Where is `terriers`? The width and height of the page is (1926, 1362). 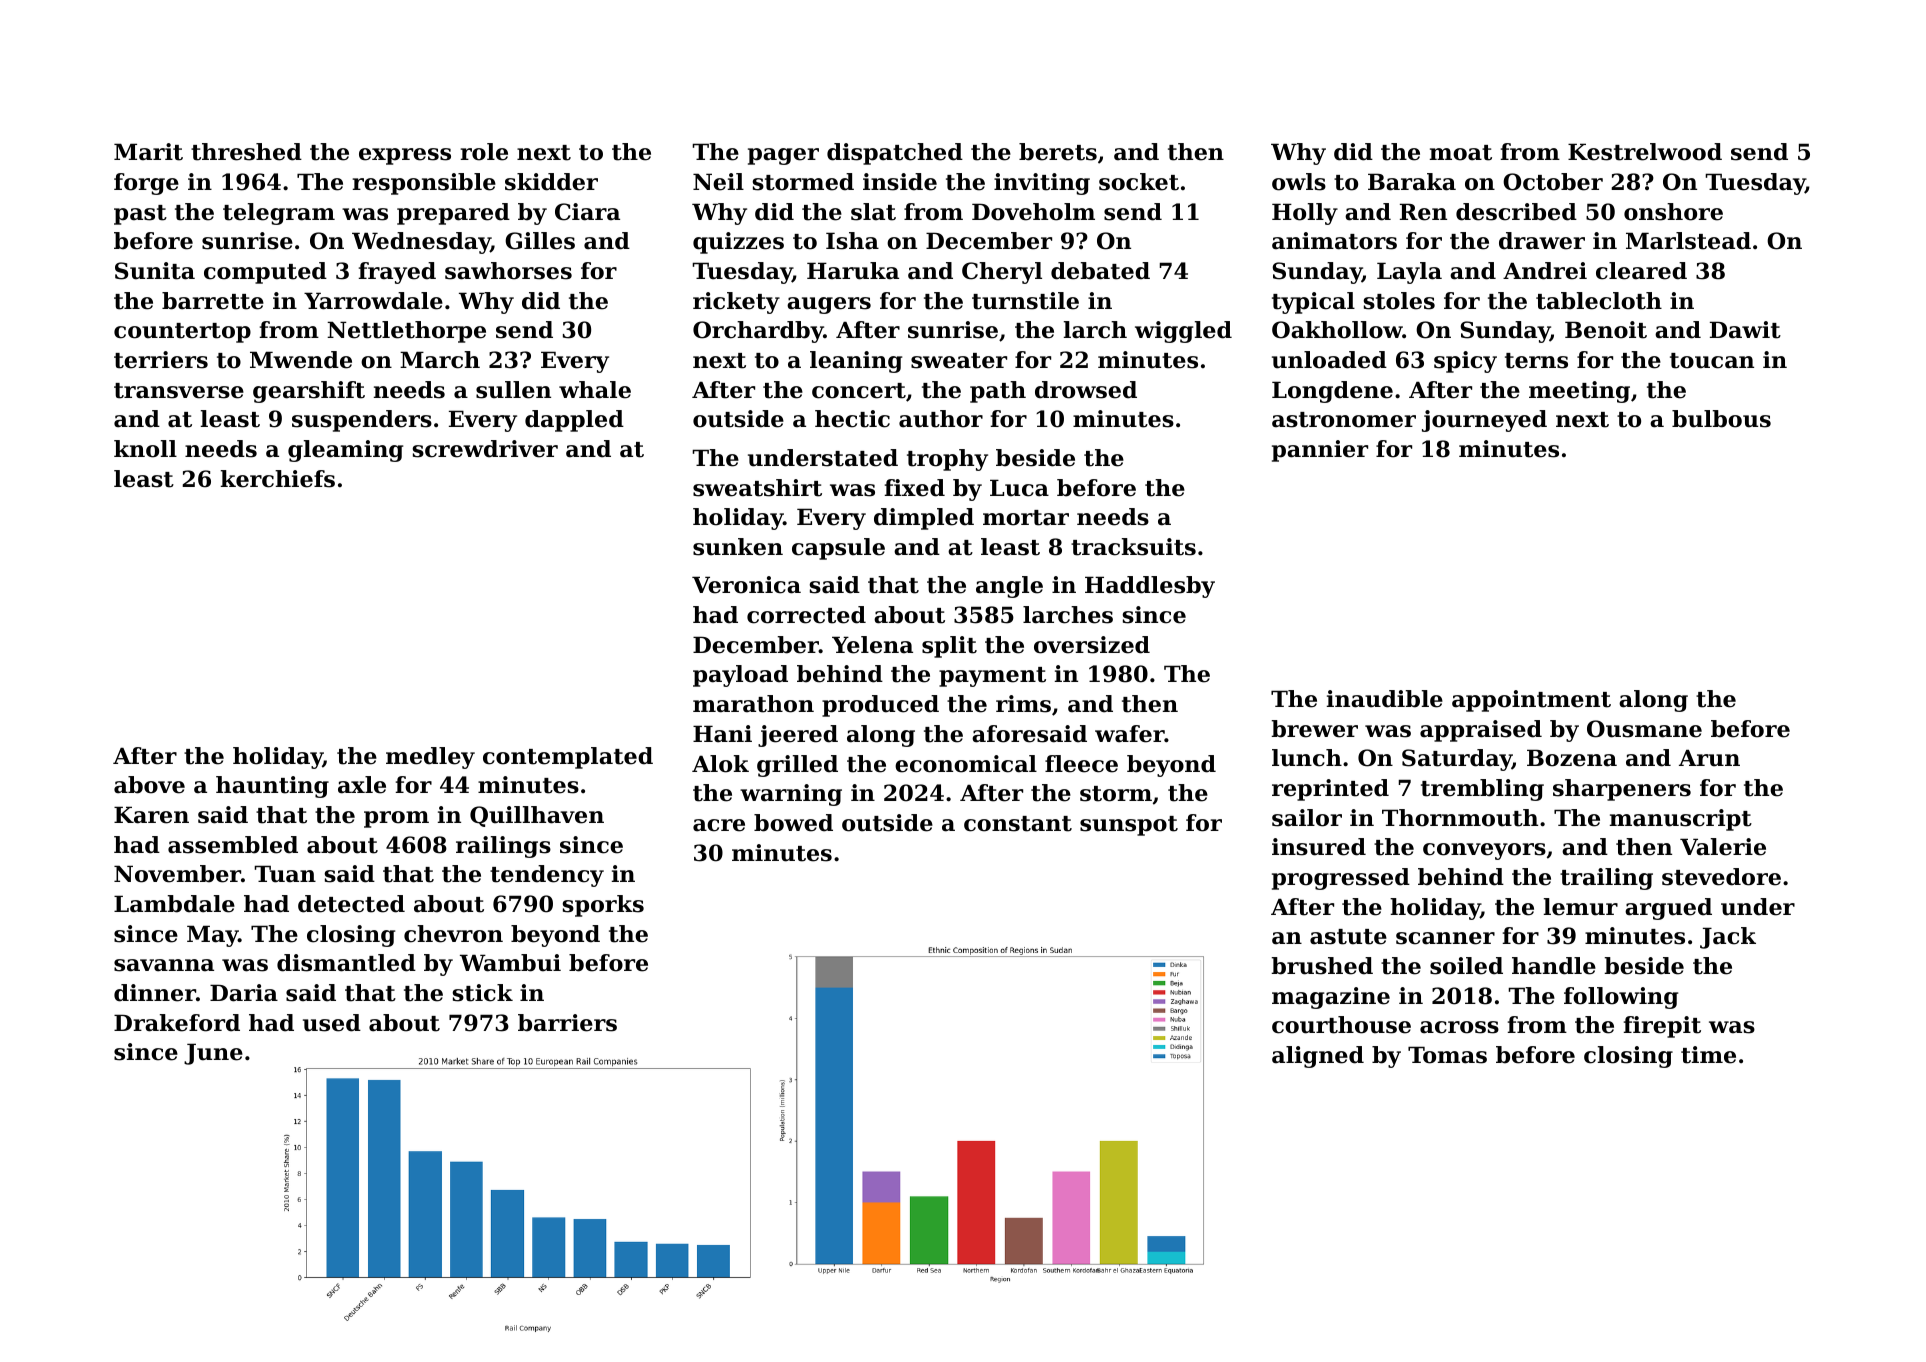
terriers is located at coordinates (161, 360).
